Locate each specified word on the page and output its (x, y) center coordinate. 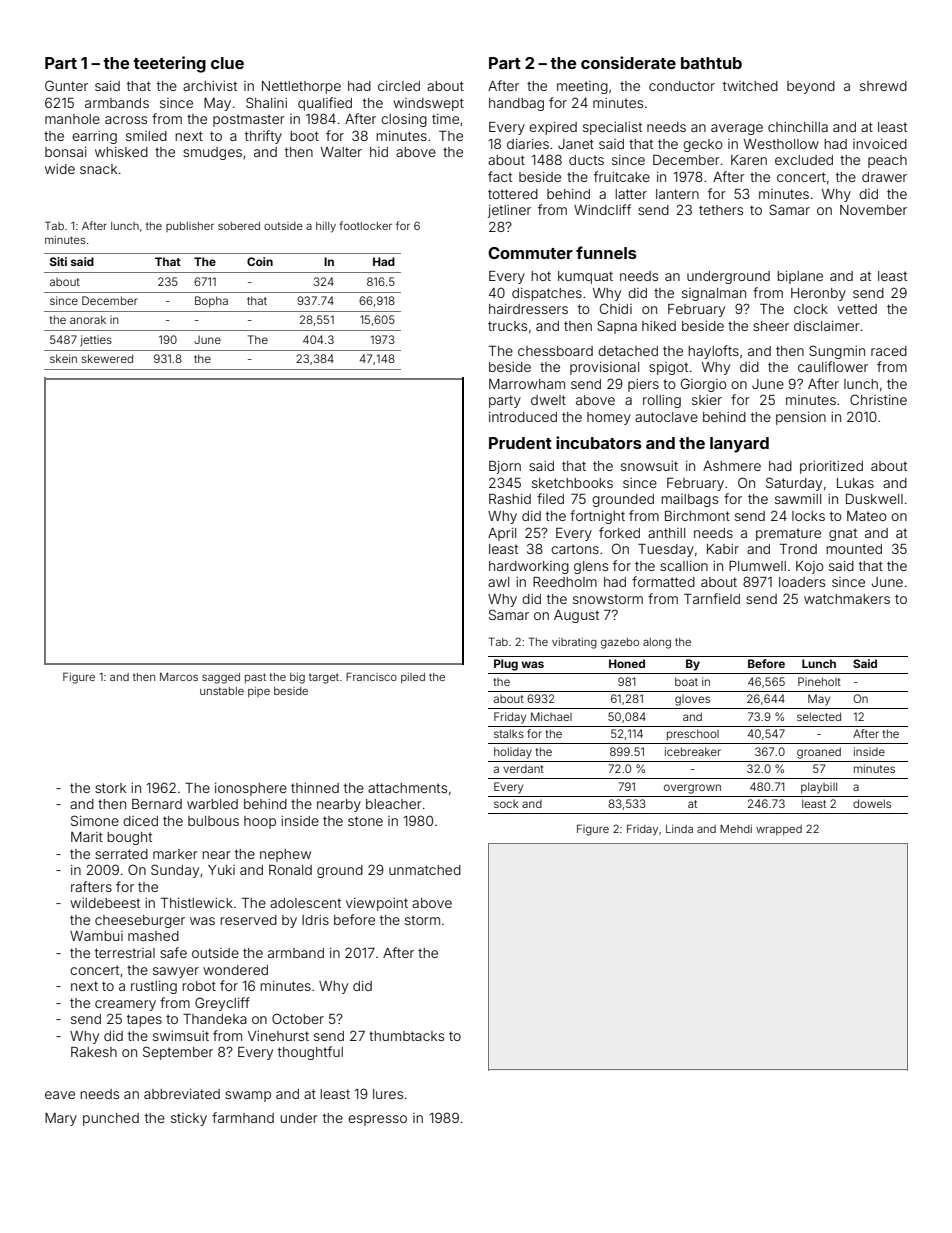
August (576, 616)
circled (399, 86)
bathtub (711, 63)
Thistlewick (197, 903)
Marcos (179, 677)
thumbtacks (406, 1036)
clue (227, 63)
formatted (663, 581)
